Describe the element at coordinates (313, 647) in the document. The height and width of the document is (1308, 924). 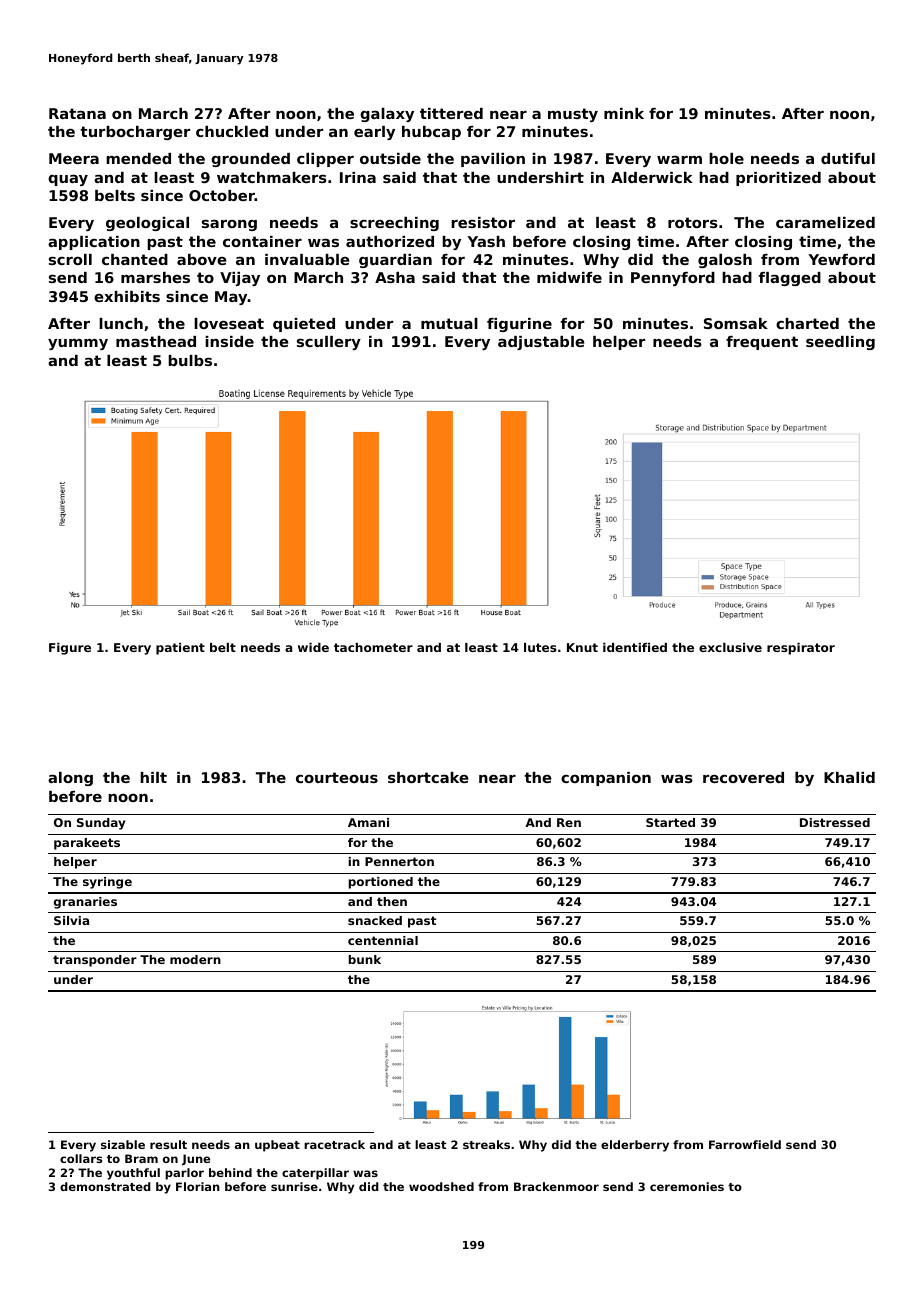
I see `wide` at that location.
